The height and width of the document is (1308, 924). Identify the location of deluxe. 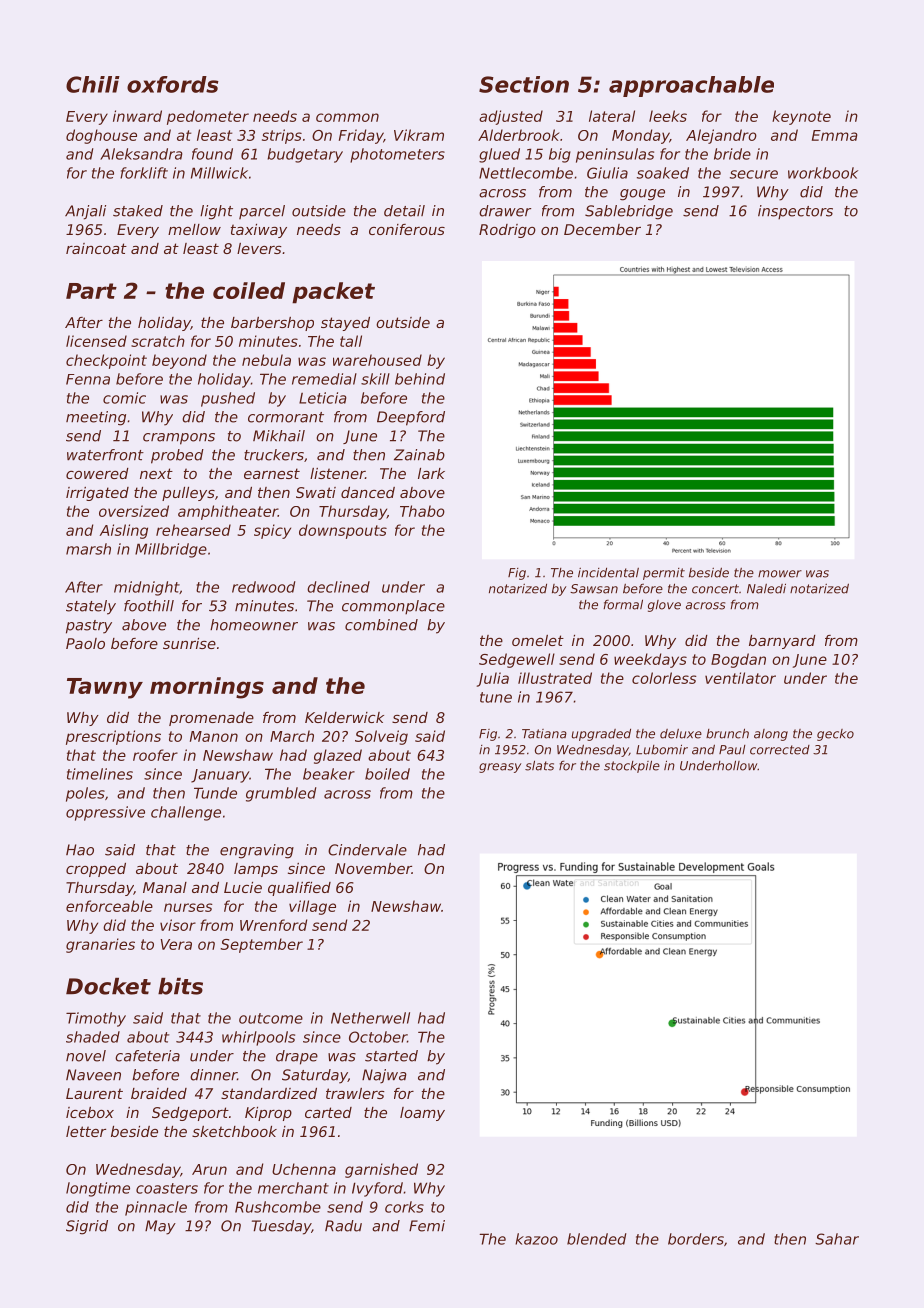
(681, 734).
